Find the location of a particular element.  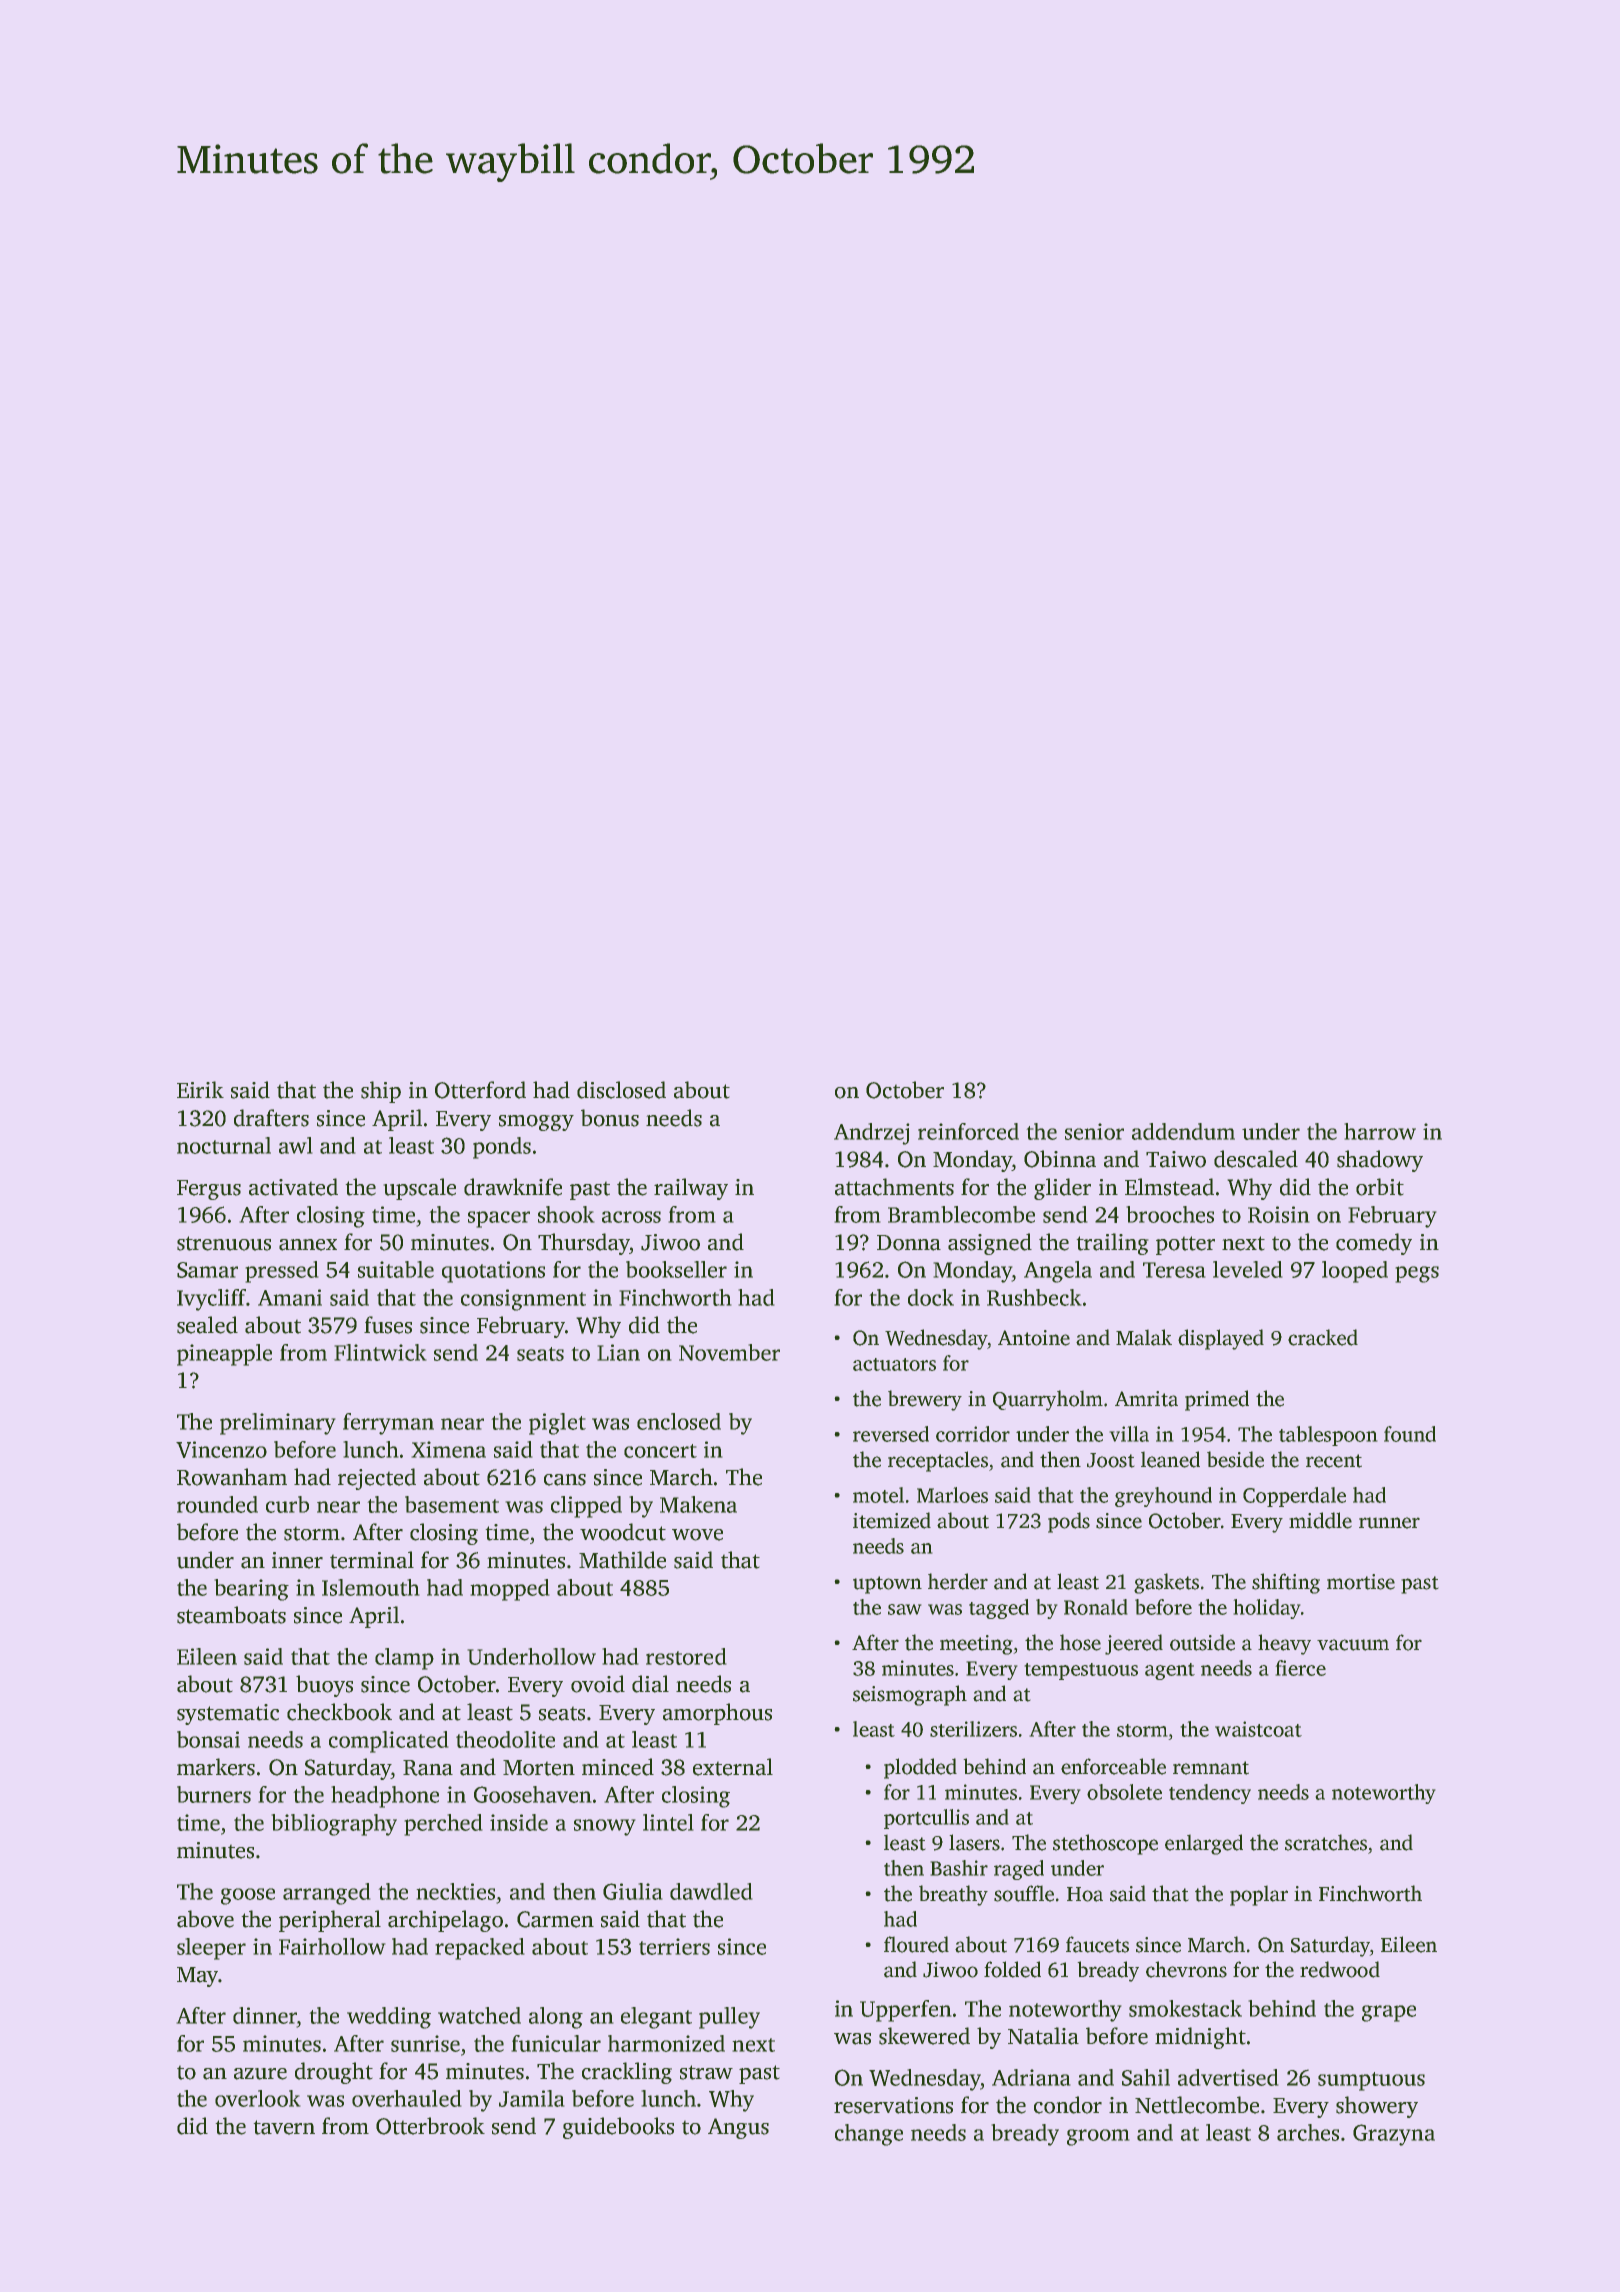

change is located at coordinates (869, 2135).
